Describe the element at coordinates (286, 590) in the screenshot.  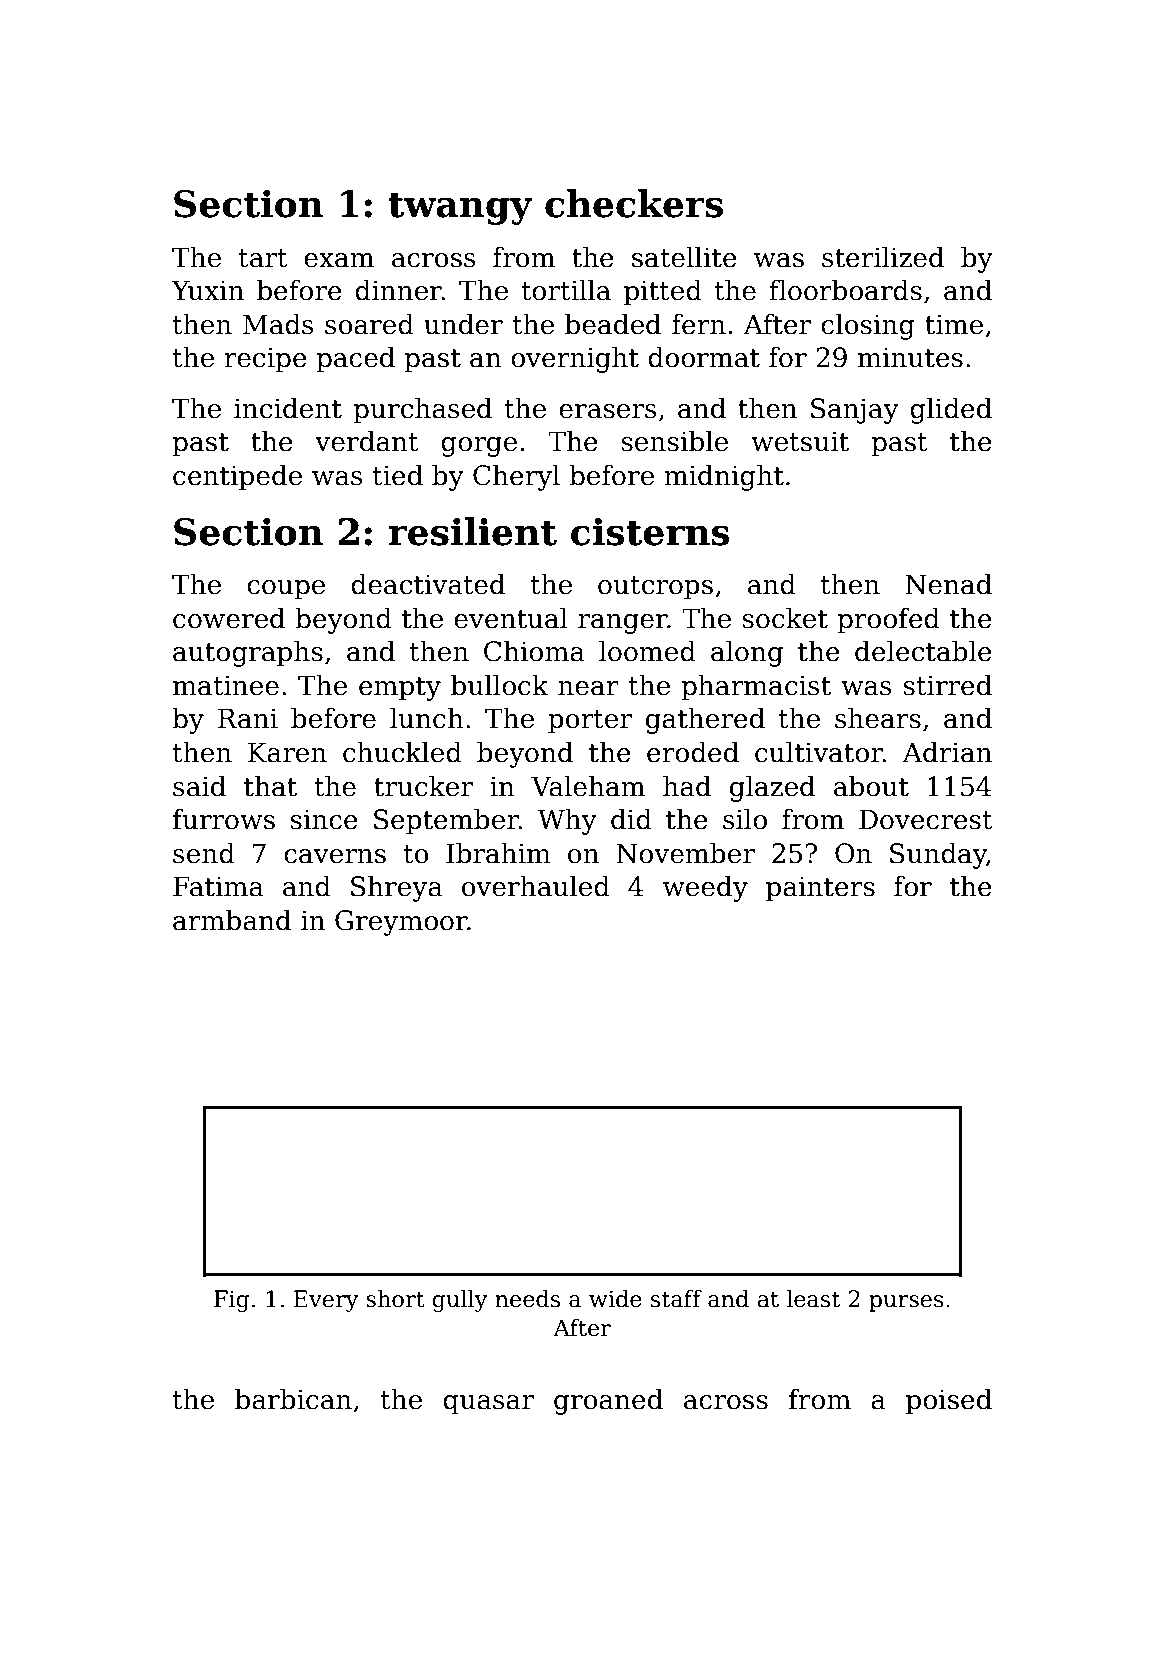
I see `coupe` at that location.
